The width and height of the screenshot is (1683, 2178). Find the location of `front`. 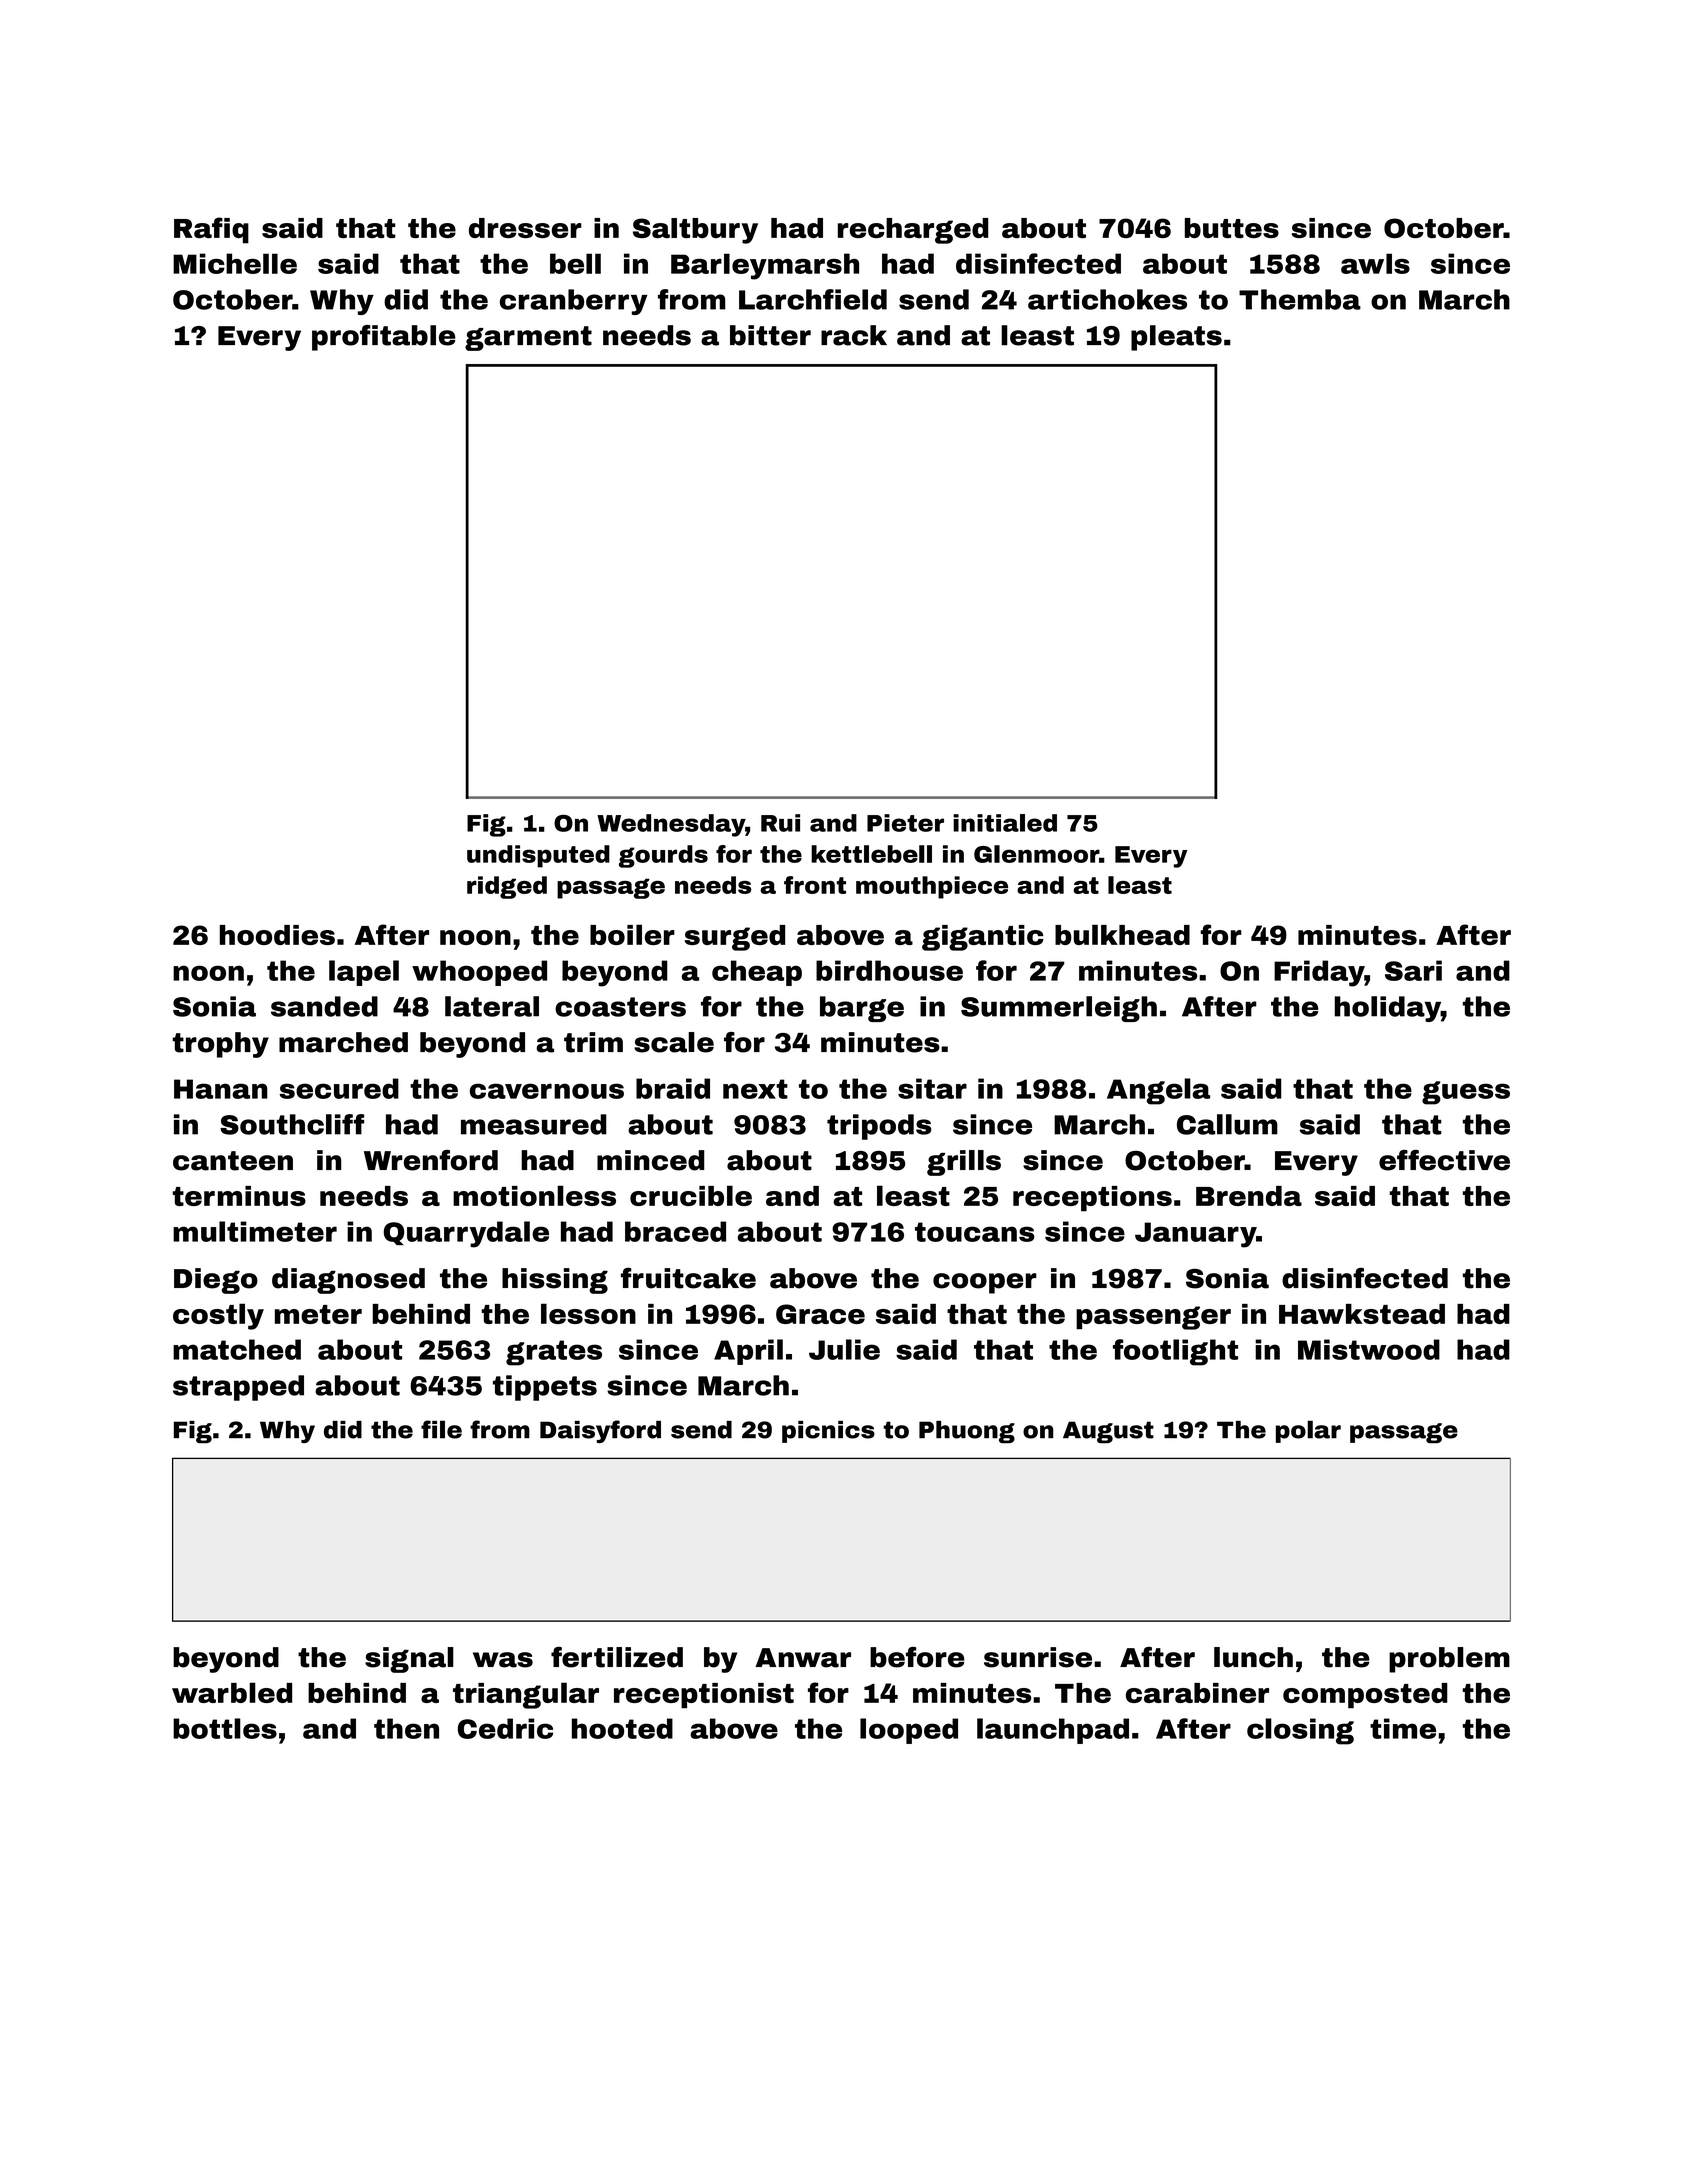

front is located at coordinates (815, 885).
